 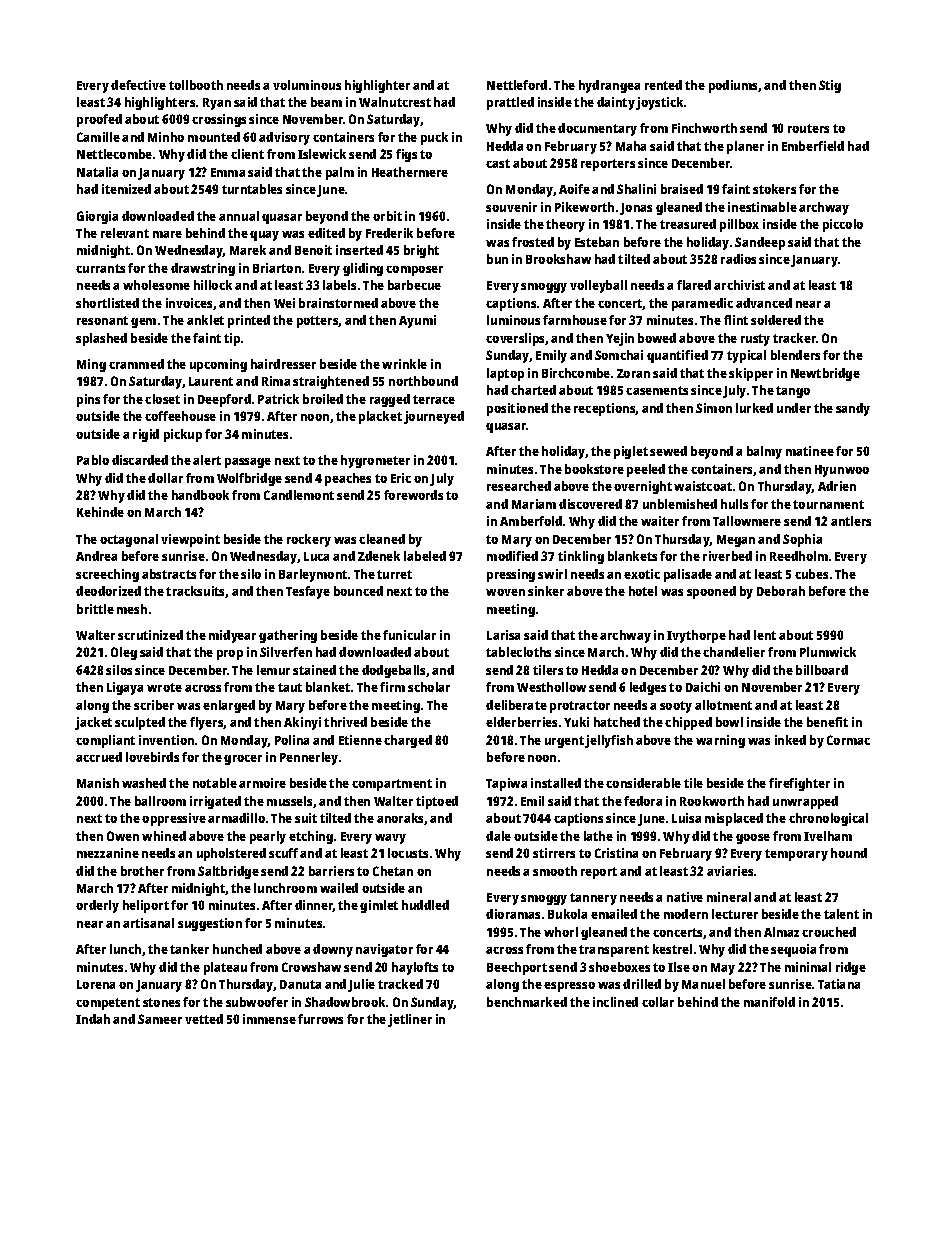 What do you see at coordinates (156, 285) in the document?
I see `wholesome` at bounding box center [156, 285].
